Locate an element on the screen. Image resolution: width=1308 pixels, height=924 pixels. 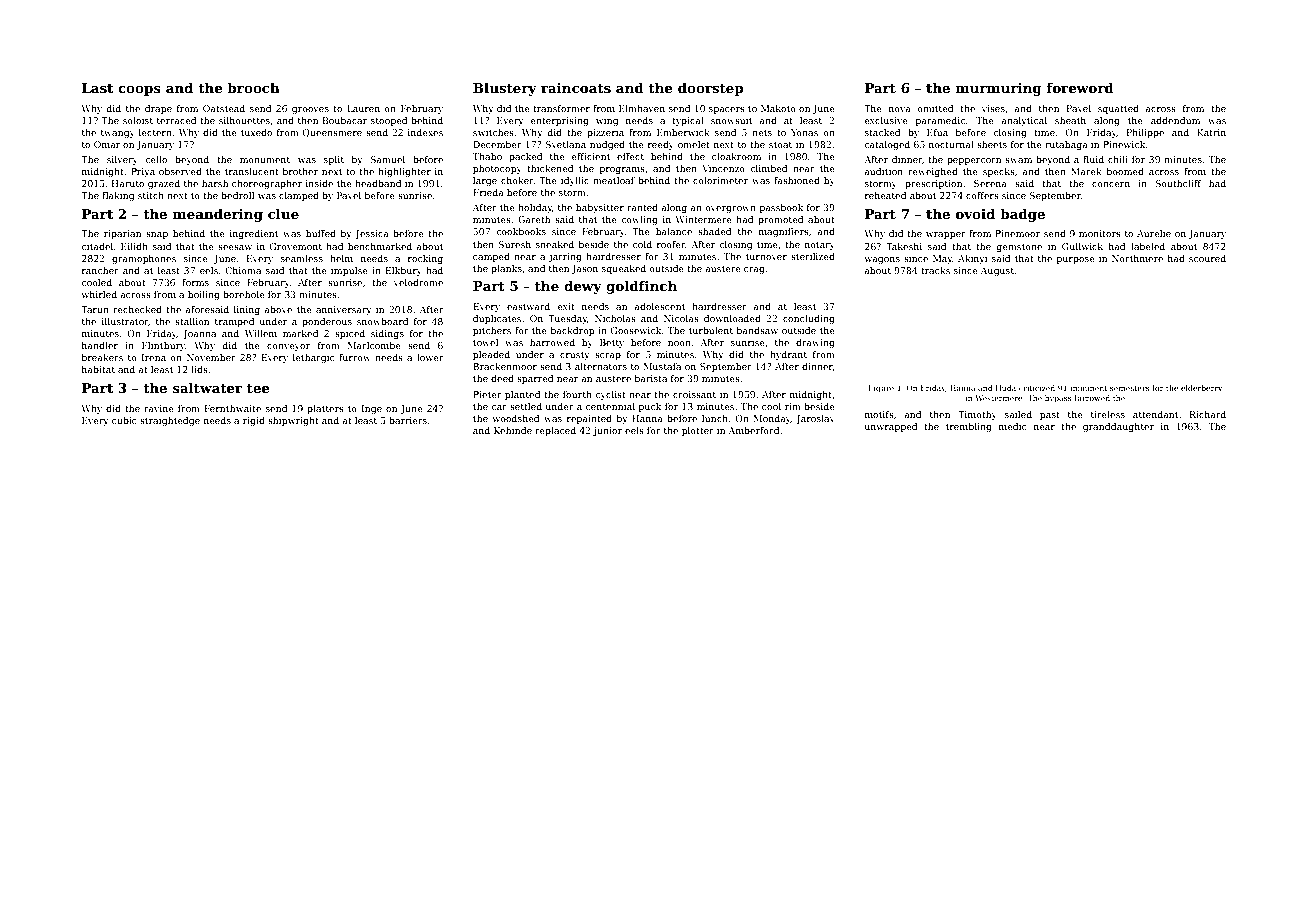
concluding is located at coordinates (809, 319).
